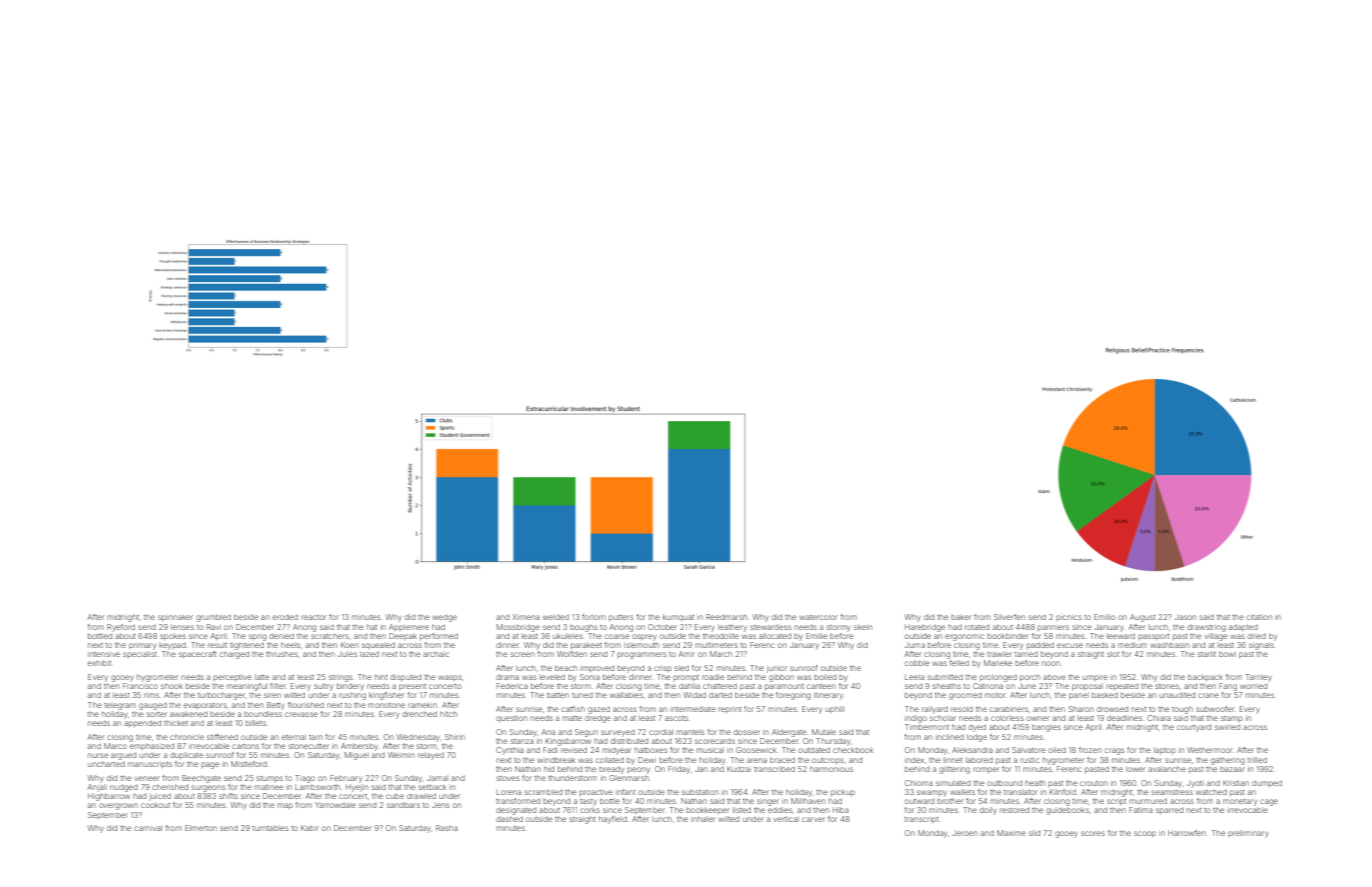  Describe the element at coordinates (228, 796) in the page. I see `shifts` at that location.
